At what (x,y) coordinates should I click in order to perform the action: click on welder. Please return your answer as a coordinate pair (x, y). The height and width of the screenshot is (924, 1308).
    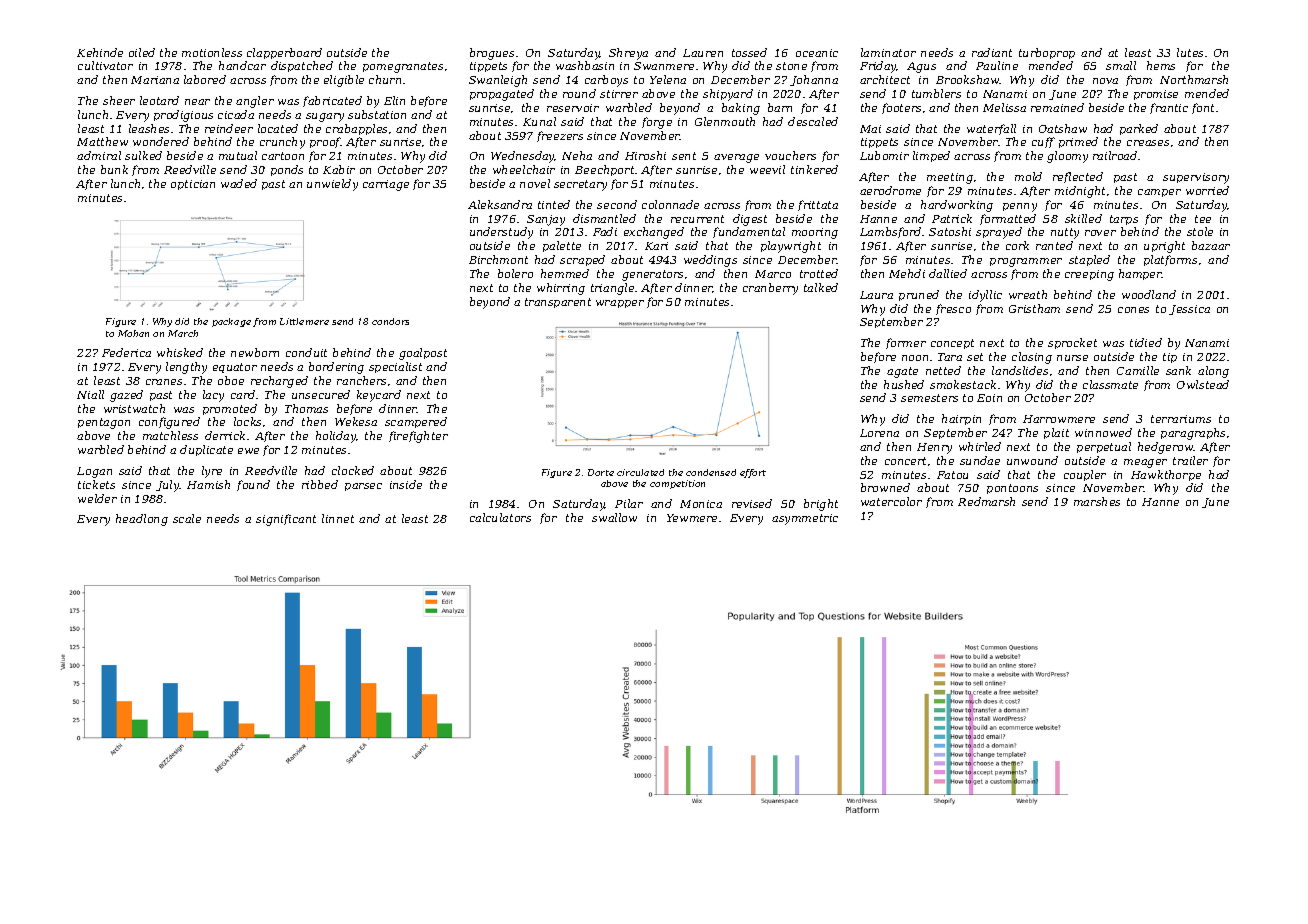
    Looking at the image, I should click on (97, 498).
